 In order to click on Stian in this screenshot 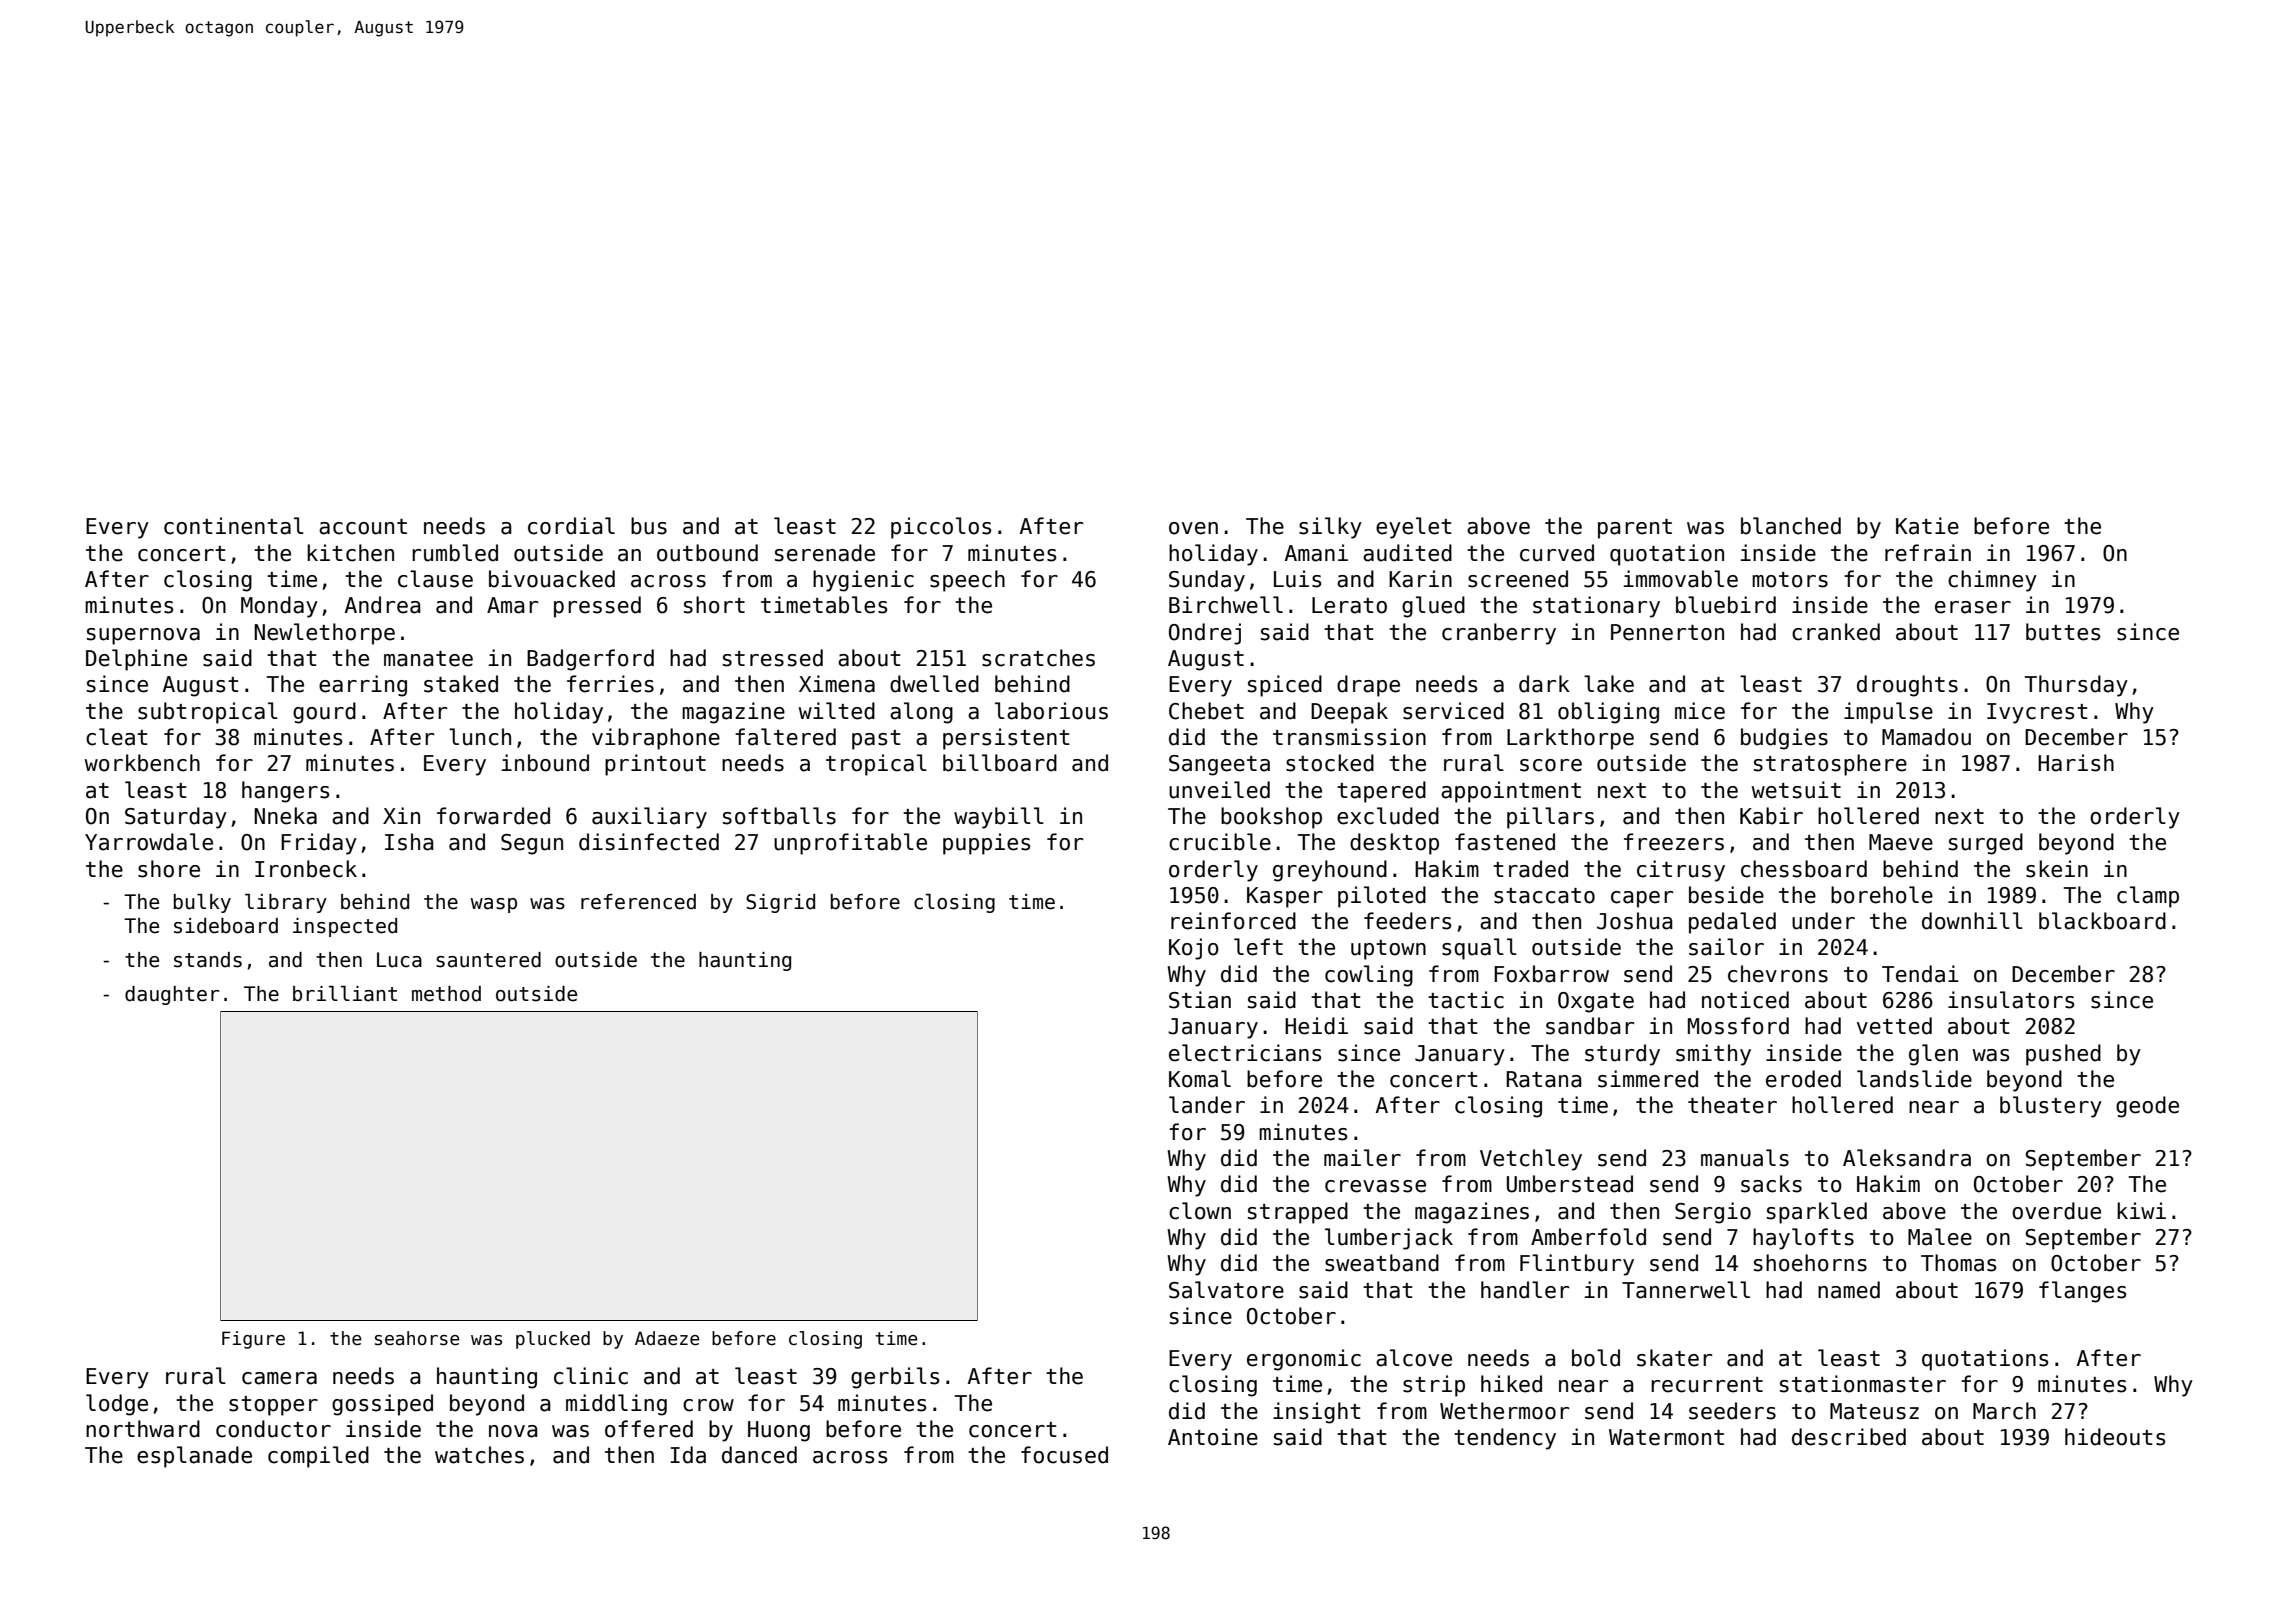, I will do `click(1200, 1000)`.
